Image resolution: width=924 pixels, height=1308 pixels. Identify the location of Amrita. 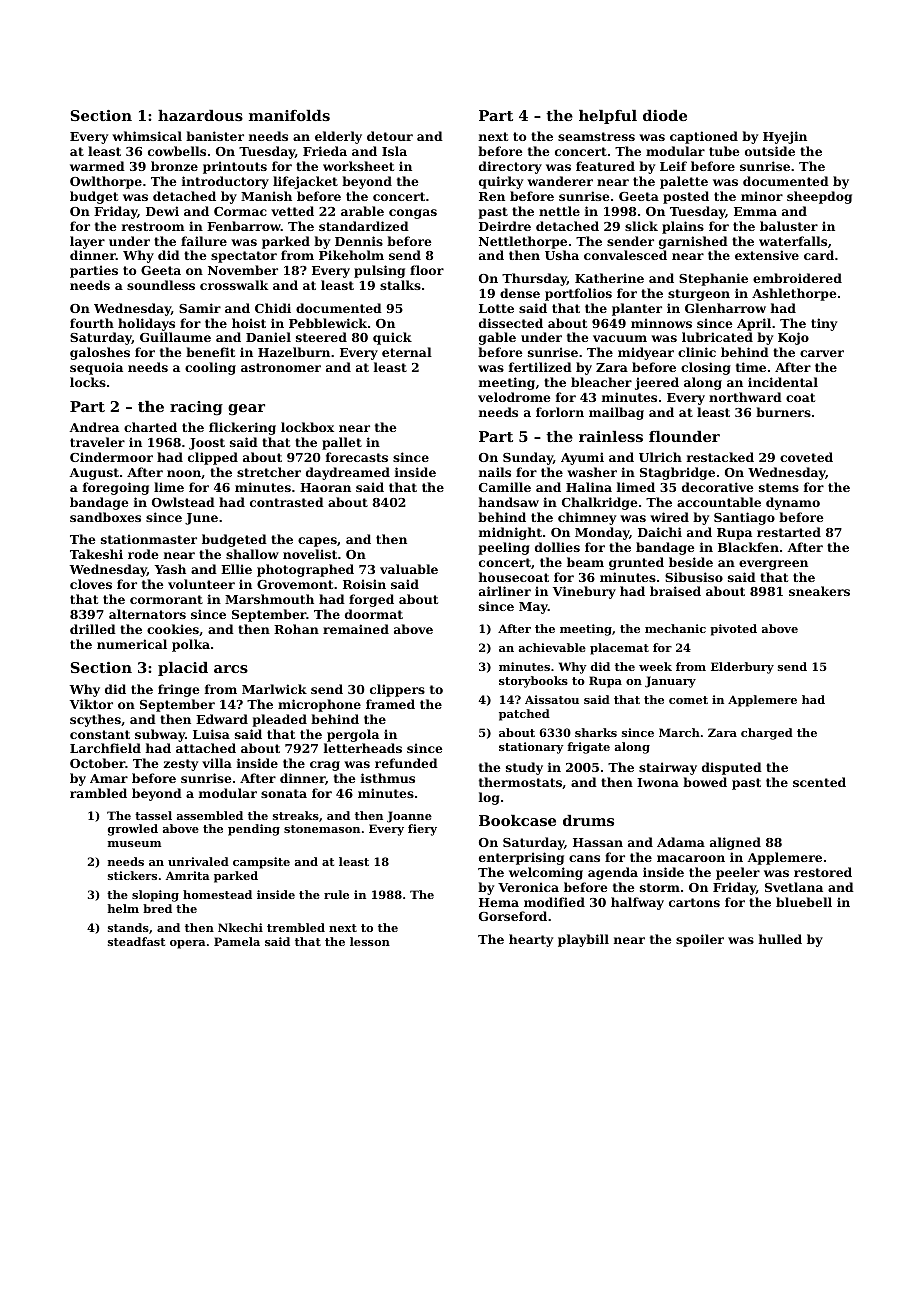
(188, 875).
